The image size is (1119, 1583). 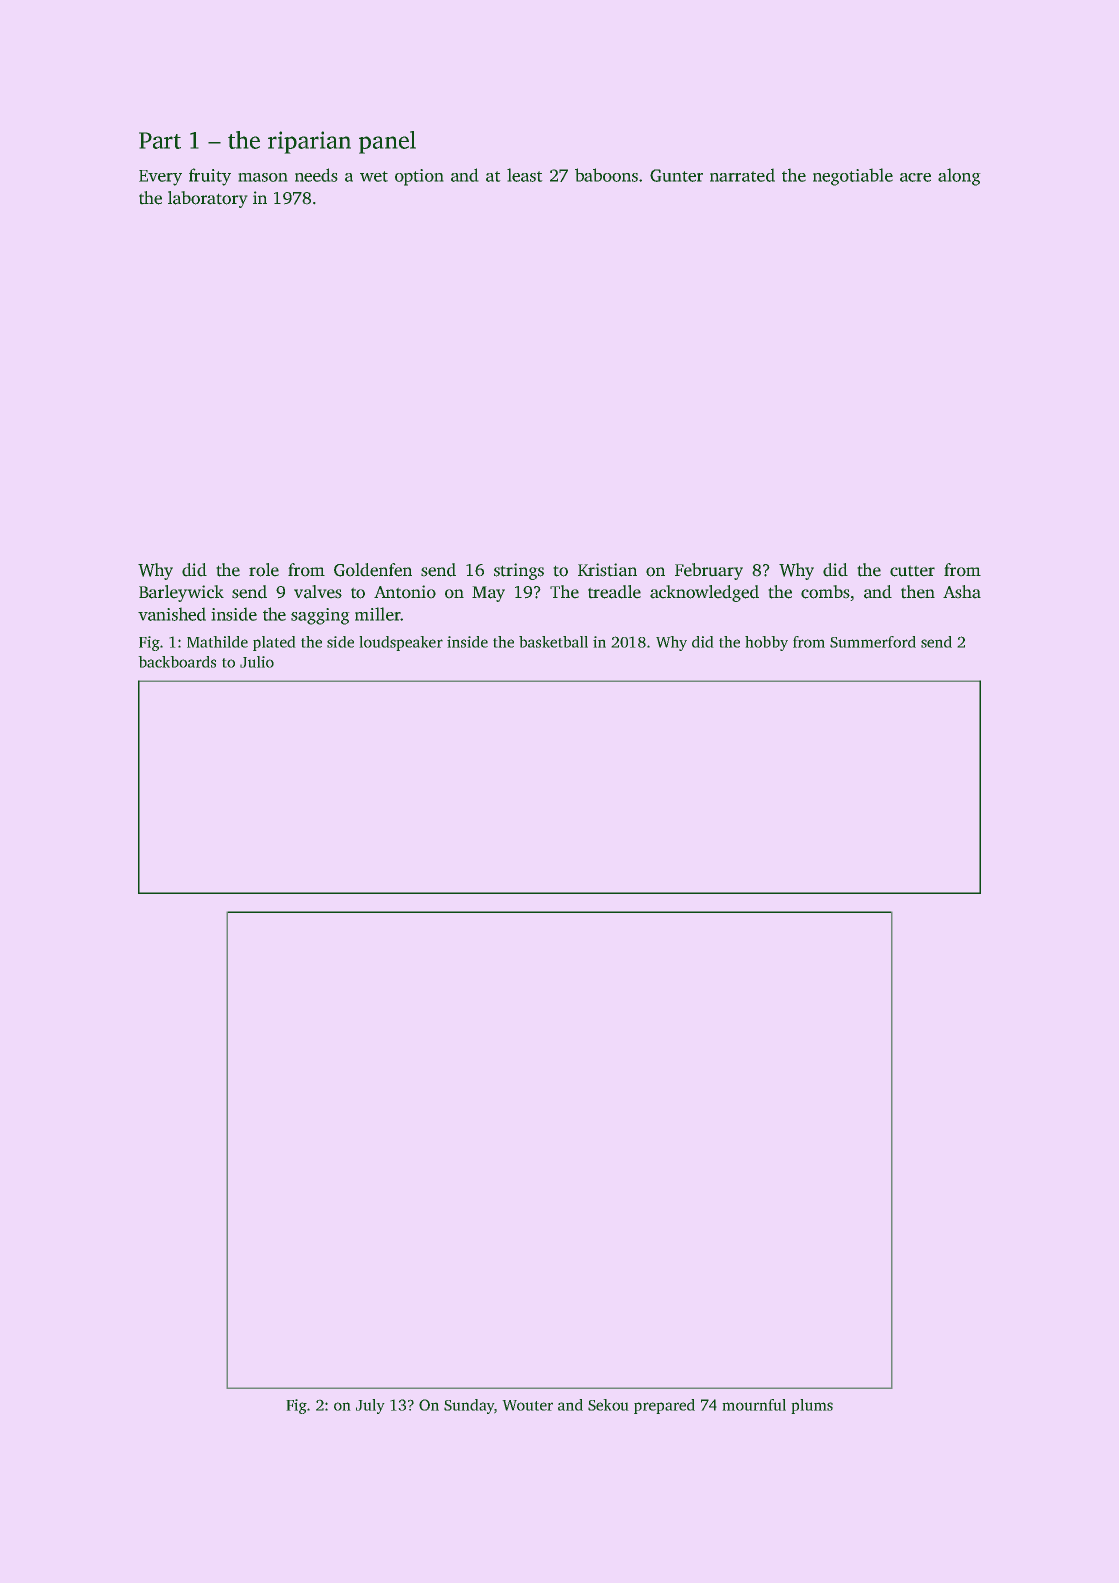 What do you see at coordinates (208, 199) in the screenshot?
I see `laboratory` at bounding box center [208, 199].
